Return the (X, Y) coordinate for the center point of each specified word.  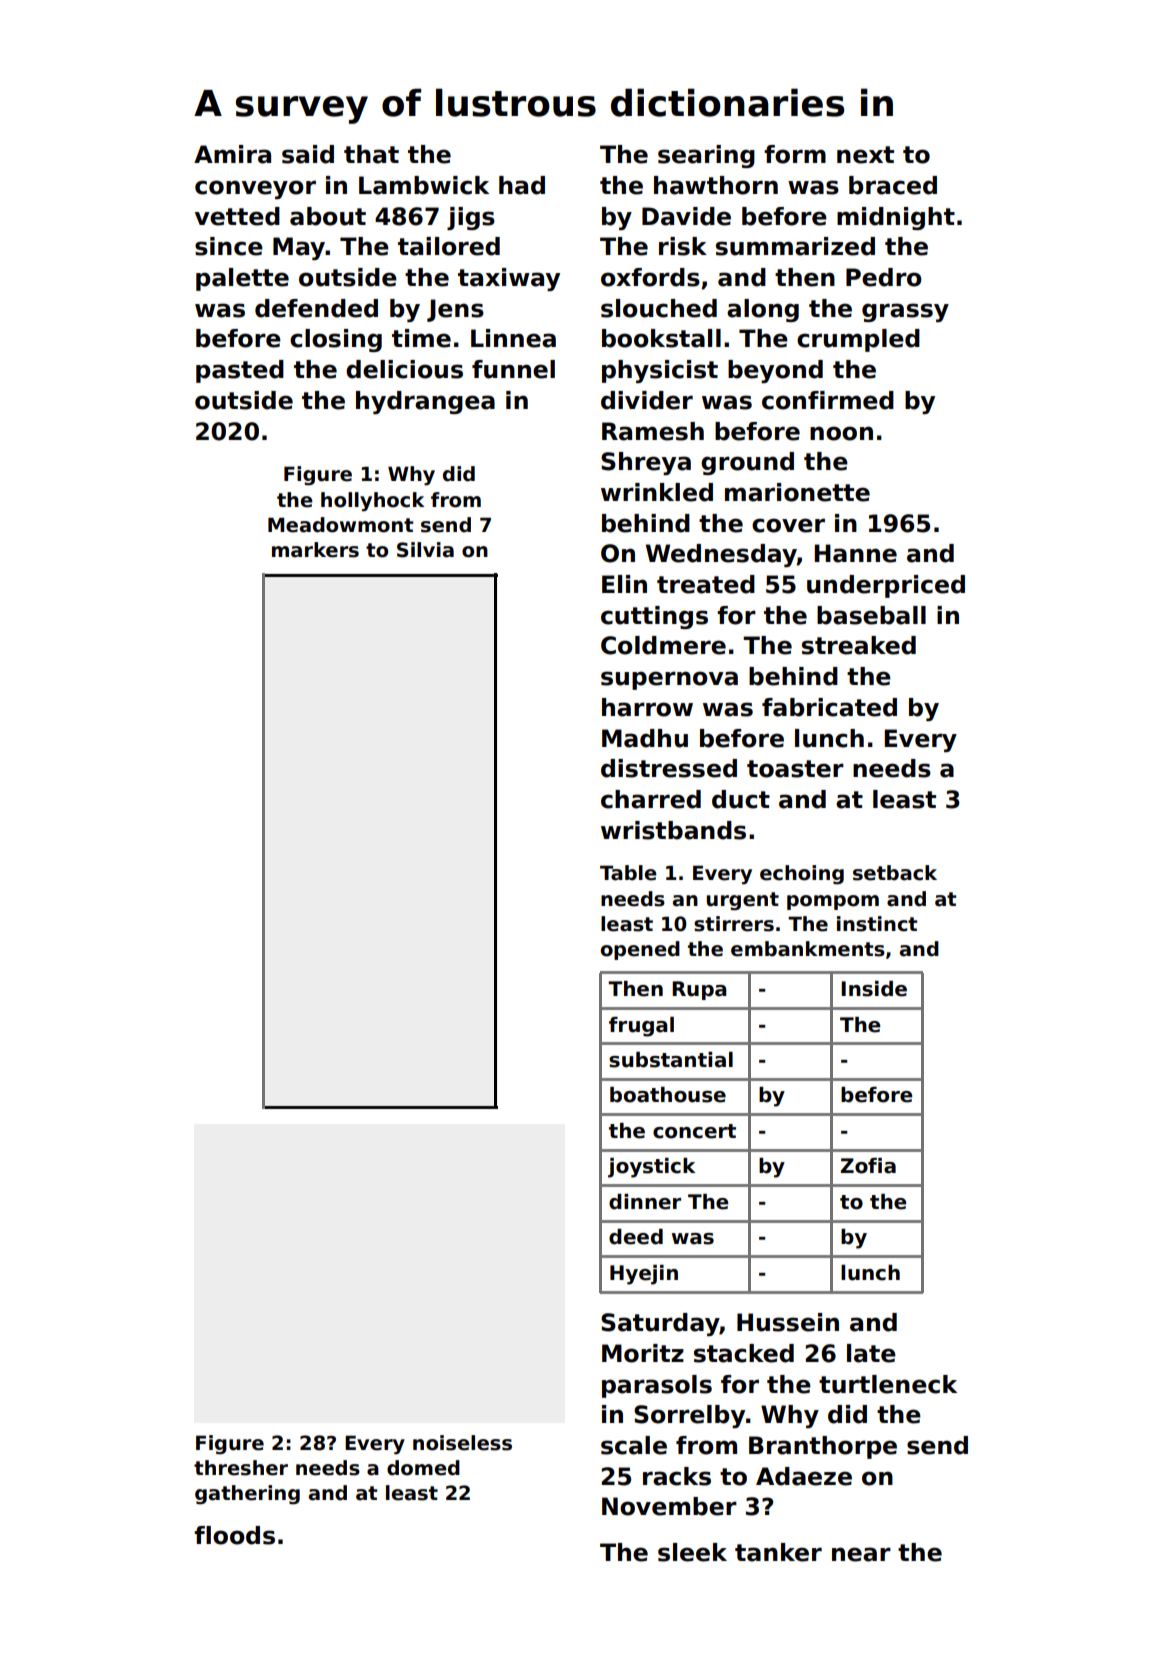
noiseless (462, 1443)
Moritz (643, 1353)
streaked (859, 645)
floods (234, 1535)
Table (628, 873)
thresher (241, 1468)
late (871, 1353)
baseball (871, 615)
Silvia (425, 550)
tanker (778, 1552)
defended (316, 308)
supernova (669, 680)
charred (651, 799)
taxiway (509, 279)
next (865, 155)
